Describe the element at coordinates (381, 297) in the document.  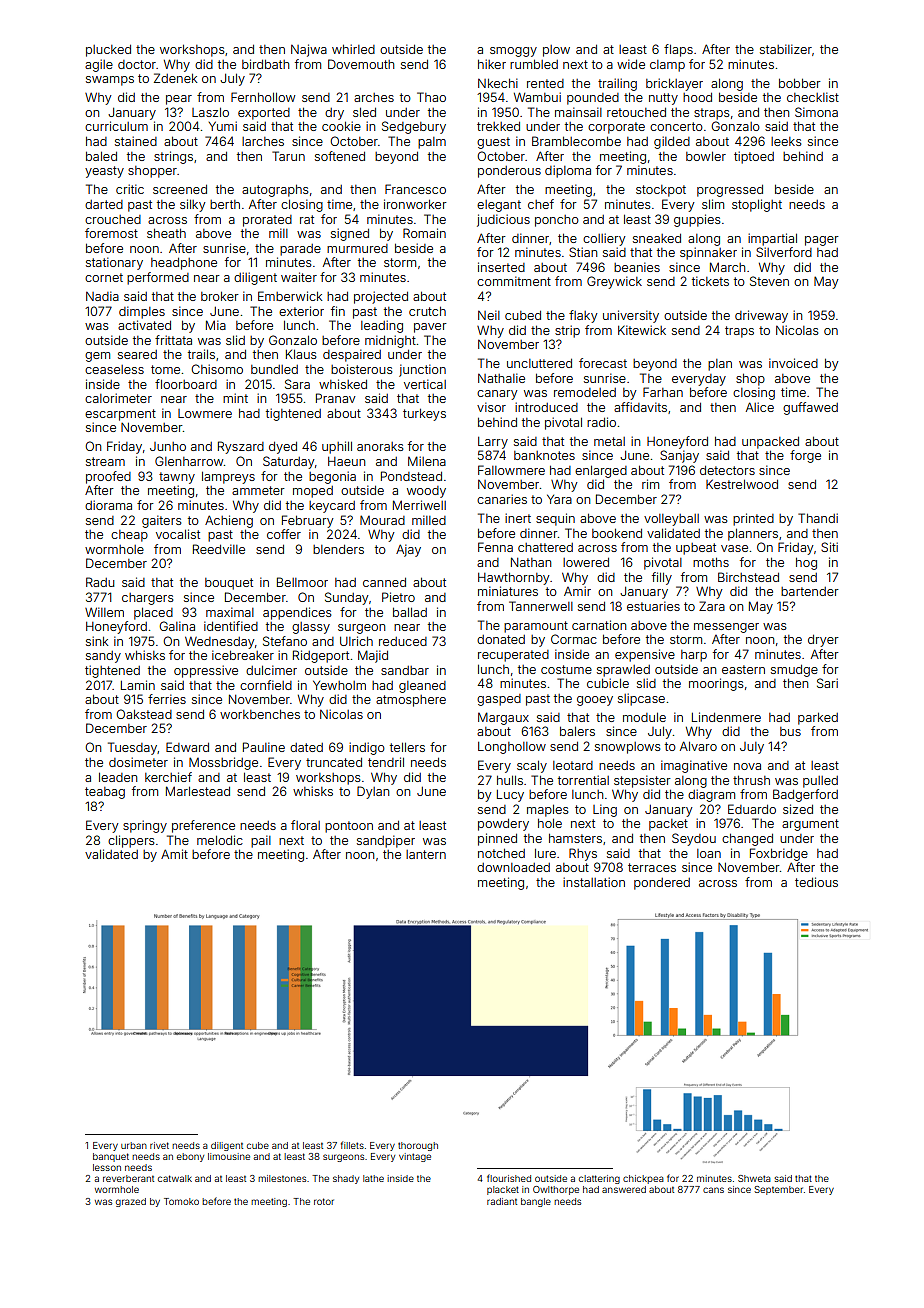
I see `projected` at that location.
